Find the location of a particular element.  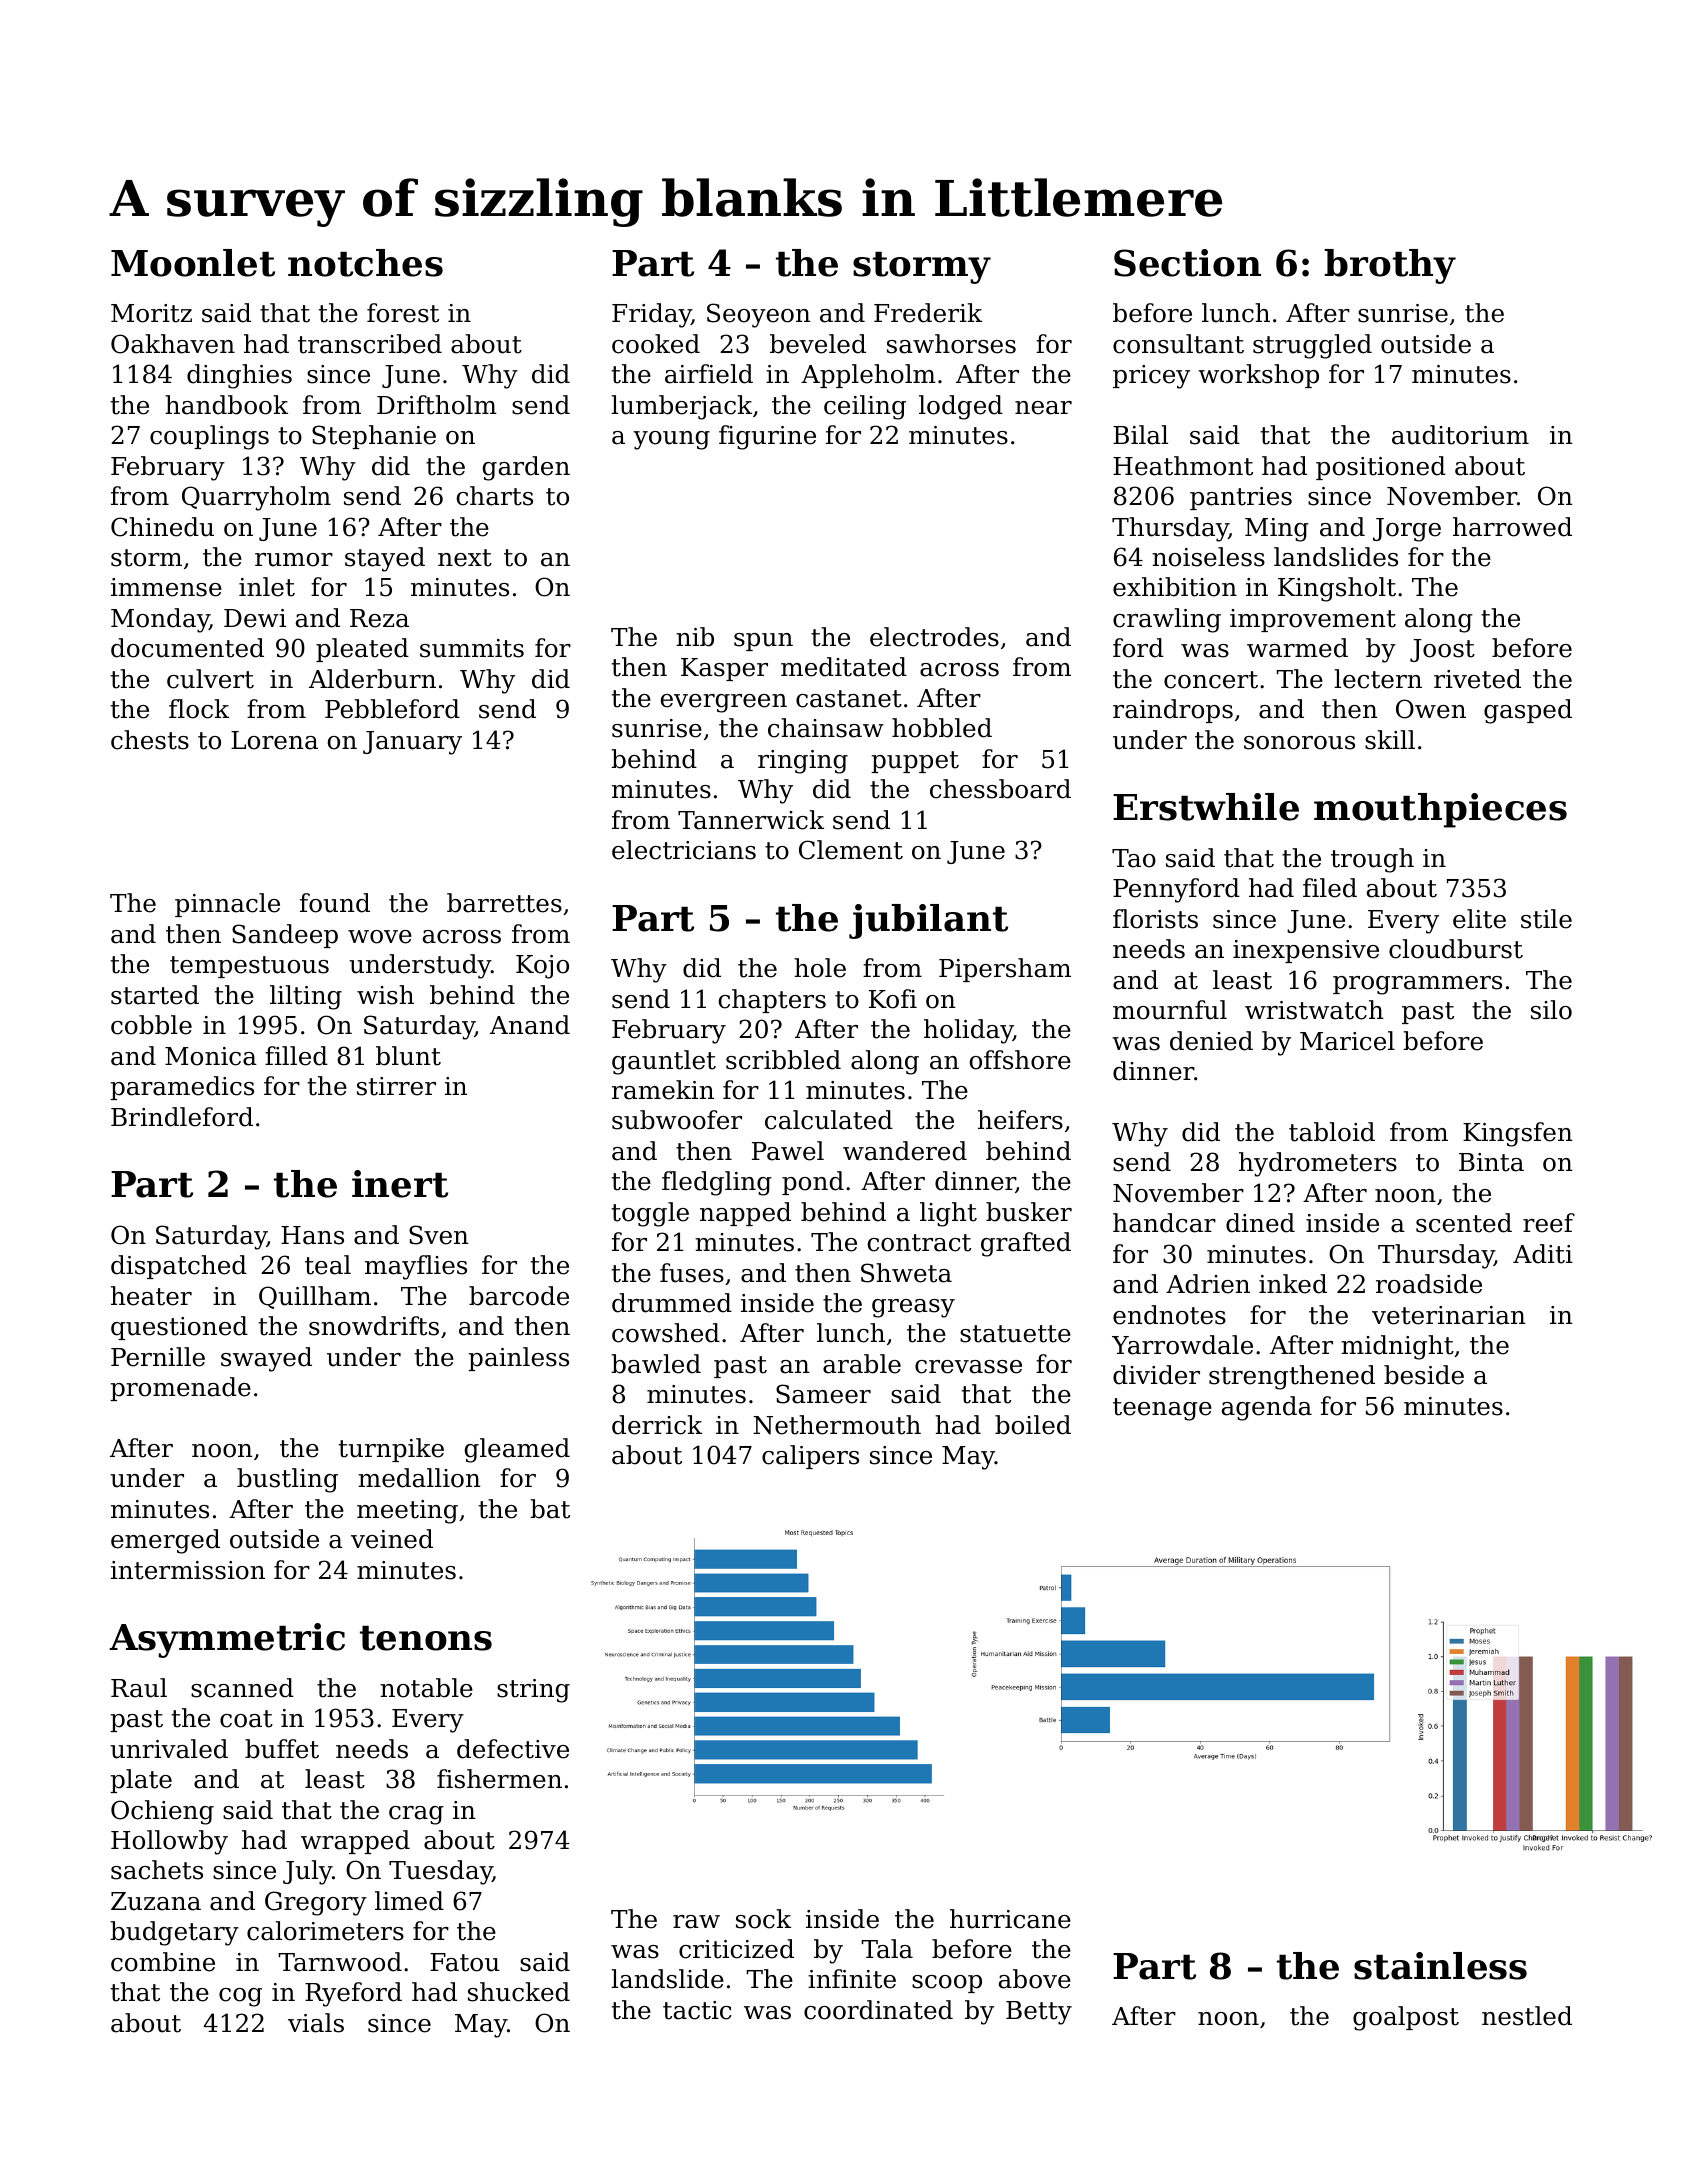

forest is located at coordinates (403, 313).
